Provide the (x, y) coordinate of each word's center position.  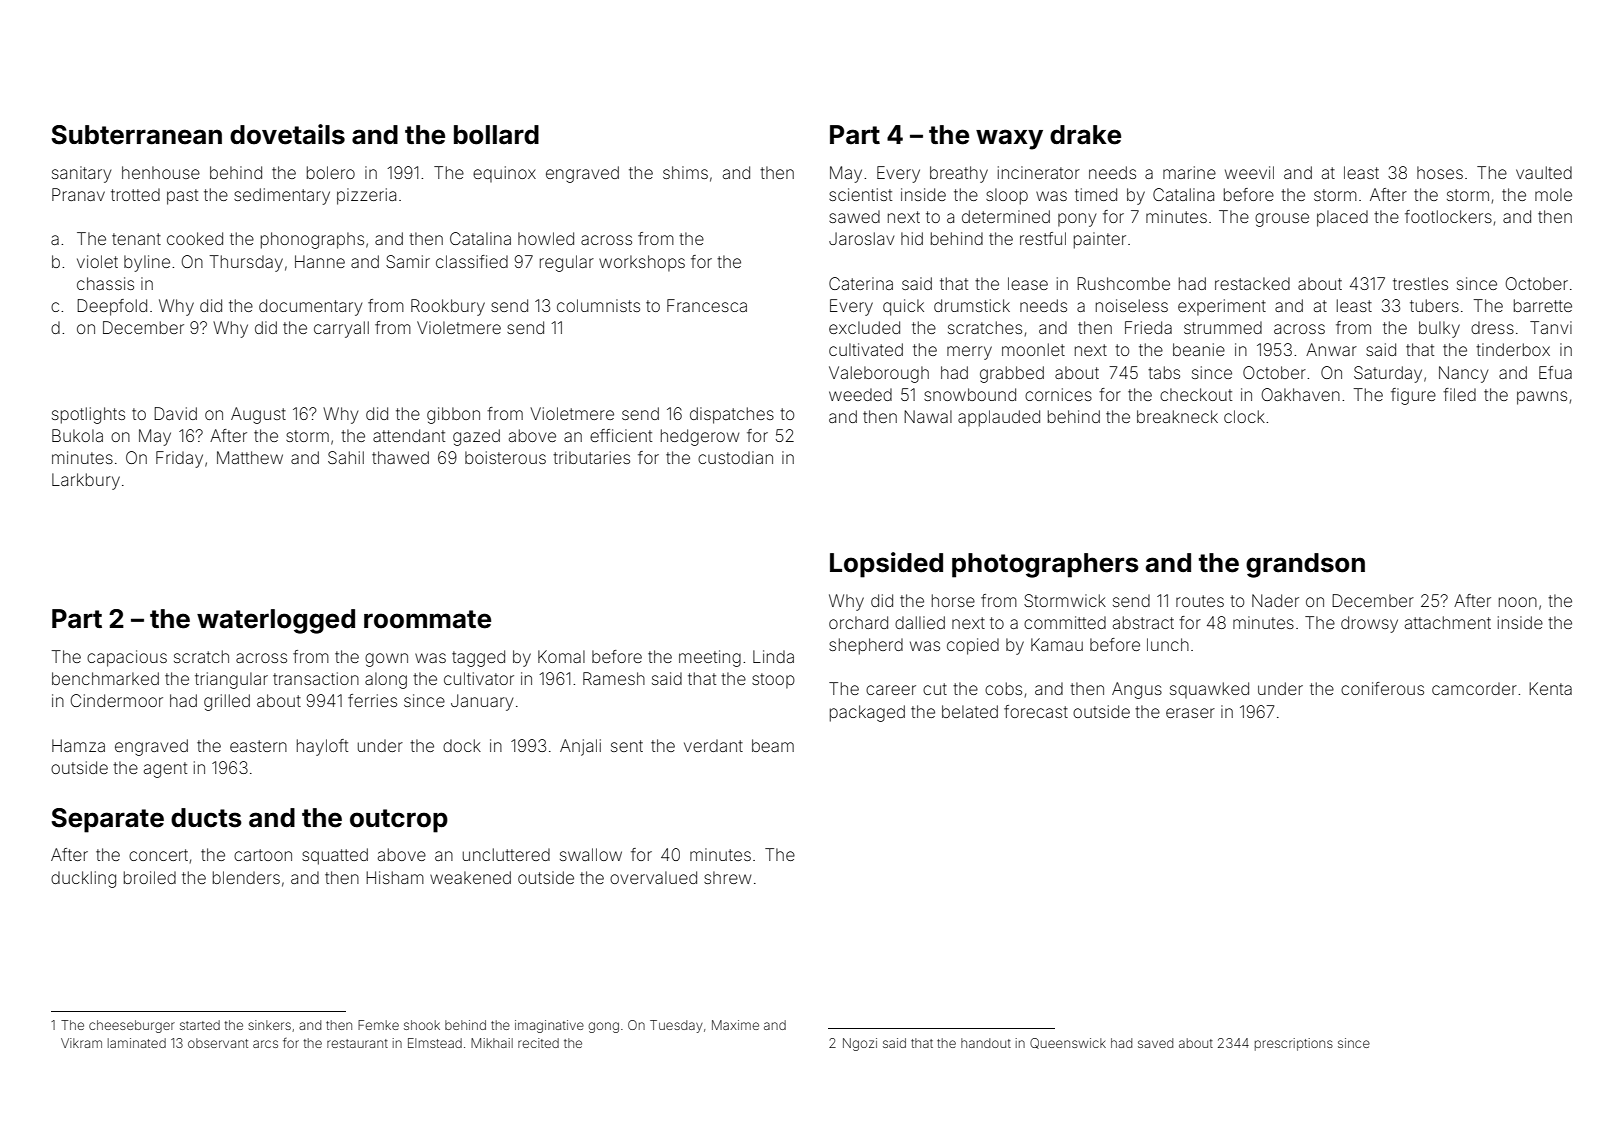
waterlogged (276, 621)
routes (1200, 601)
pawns (1542, 398)
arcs (265, 1044)
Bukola (77, 435)
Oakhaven (1301, 394)
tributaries (591, 457)
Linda (773, 656)
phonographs (312, 240)
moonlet (1033, 349)
